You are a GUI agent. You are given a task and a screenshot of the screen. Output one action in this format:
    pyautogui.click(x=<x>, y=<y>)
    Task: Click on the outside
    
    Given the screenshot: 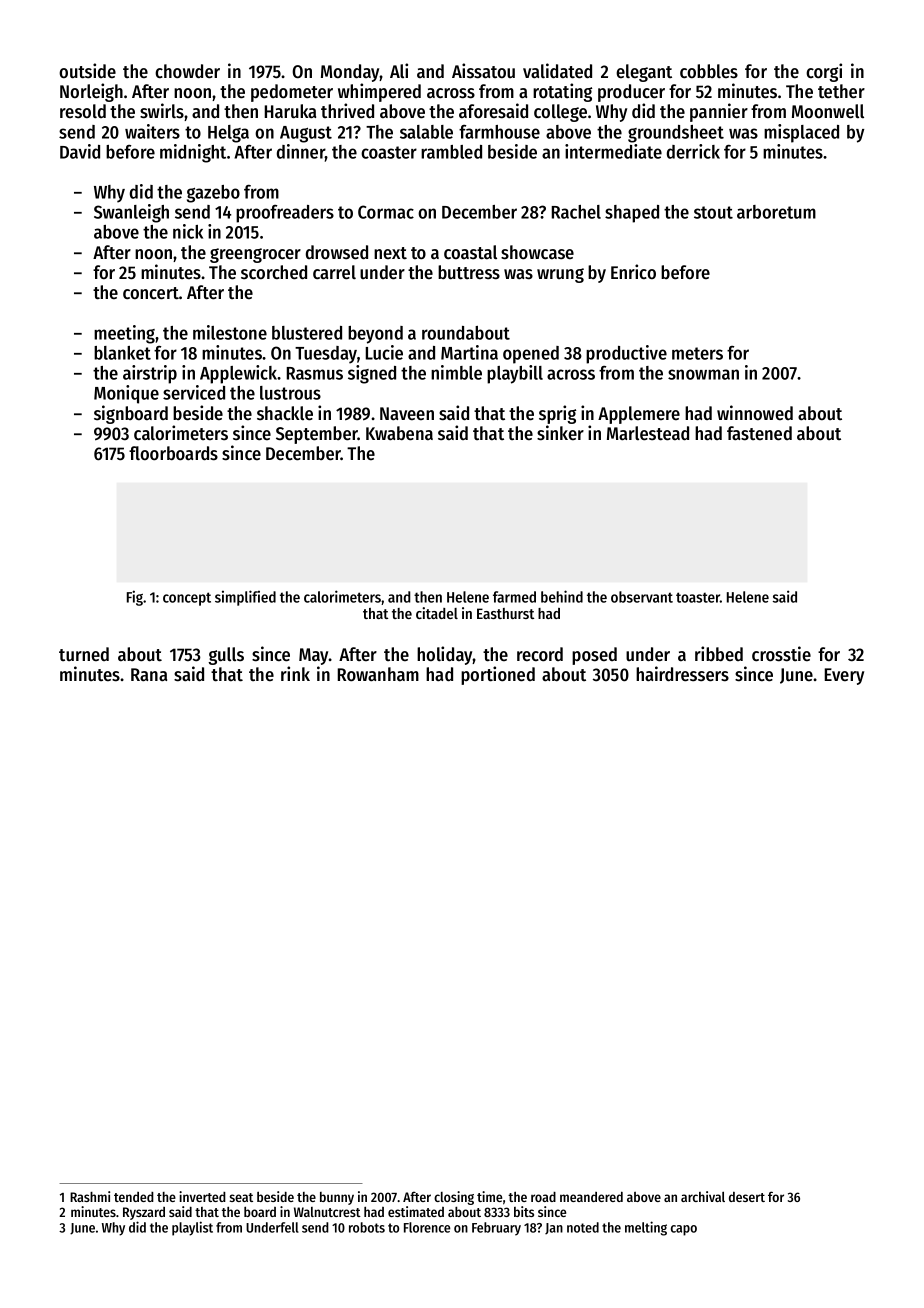 What is the action you would take?
    pyautogui.click(x=87, y=71)
